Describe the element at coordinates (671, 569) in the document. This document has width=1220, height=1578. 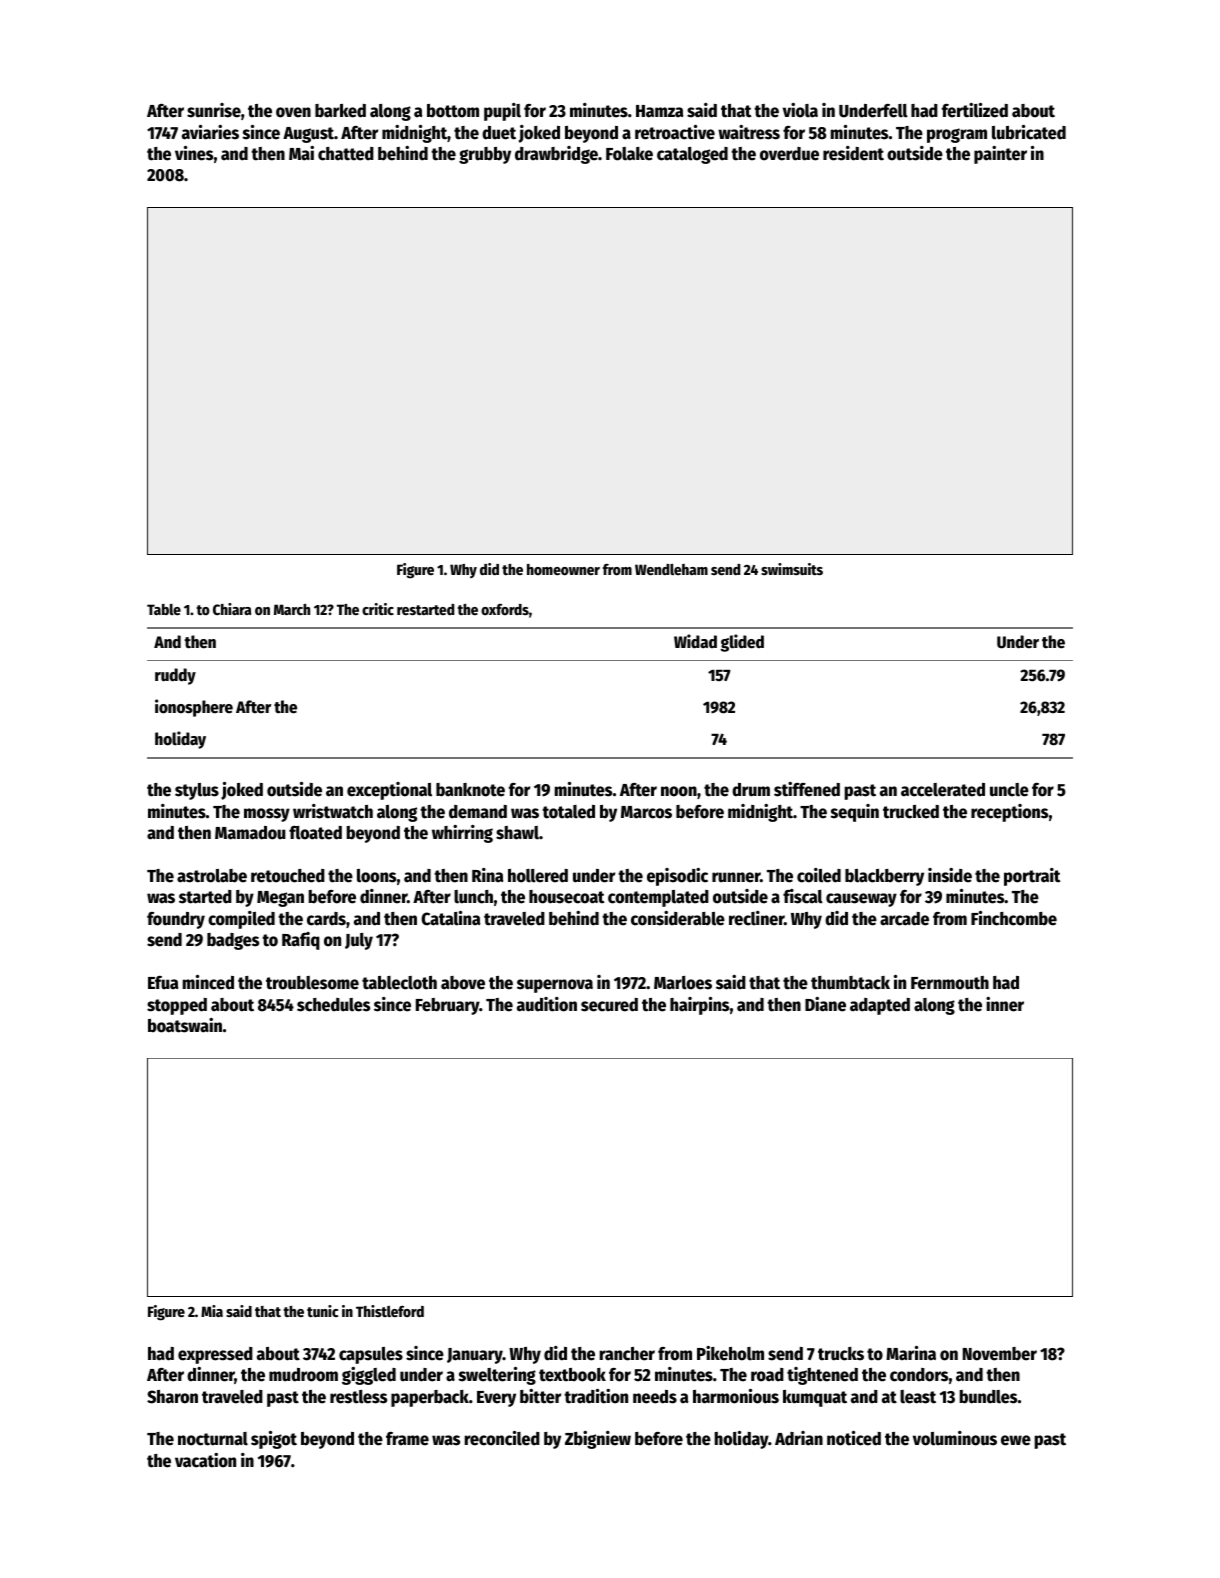
I see `Wendleham` at that location.
